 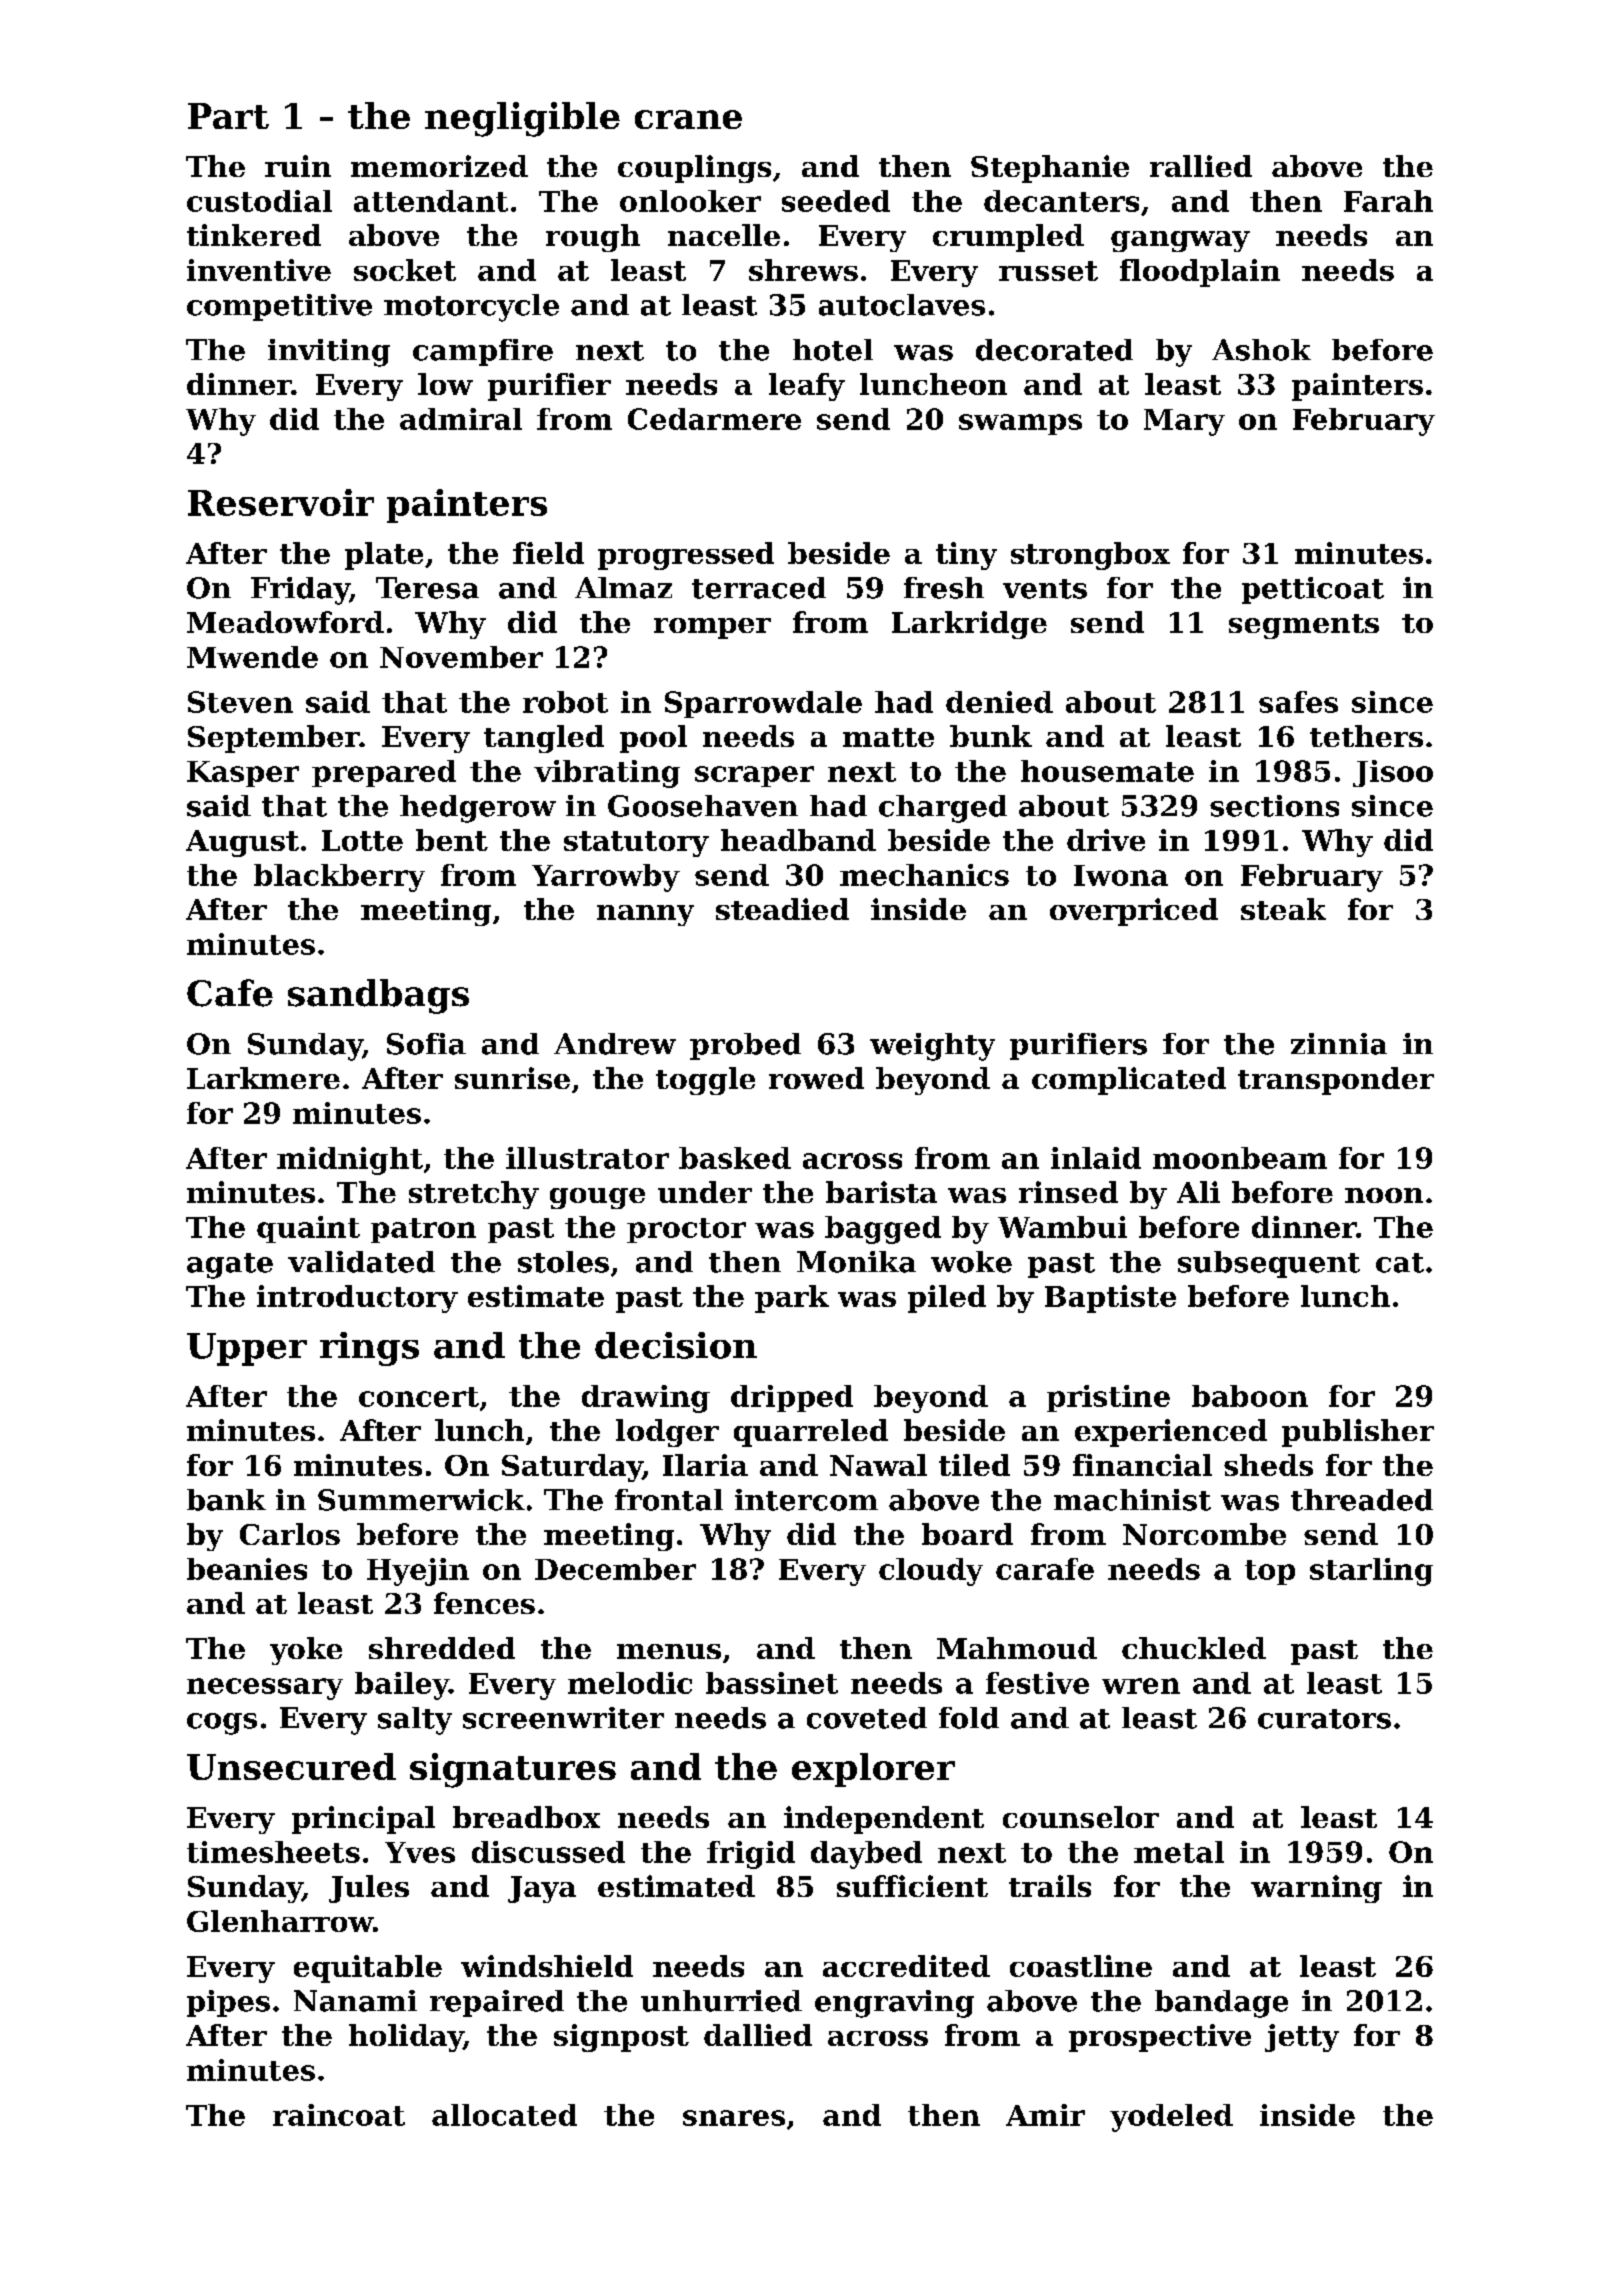 What do you see at coordinates (1054, 350) in the image?
I see `decorated` at bounding box center [1054, 350].
